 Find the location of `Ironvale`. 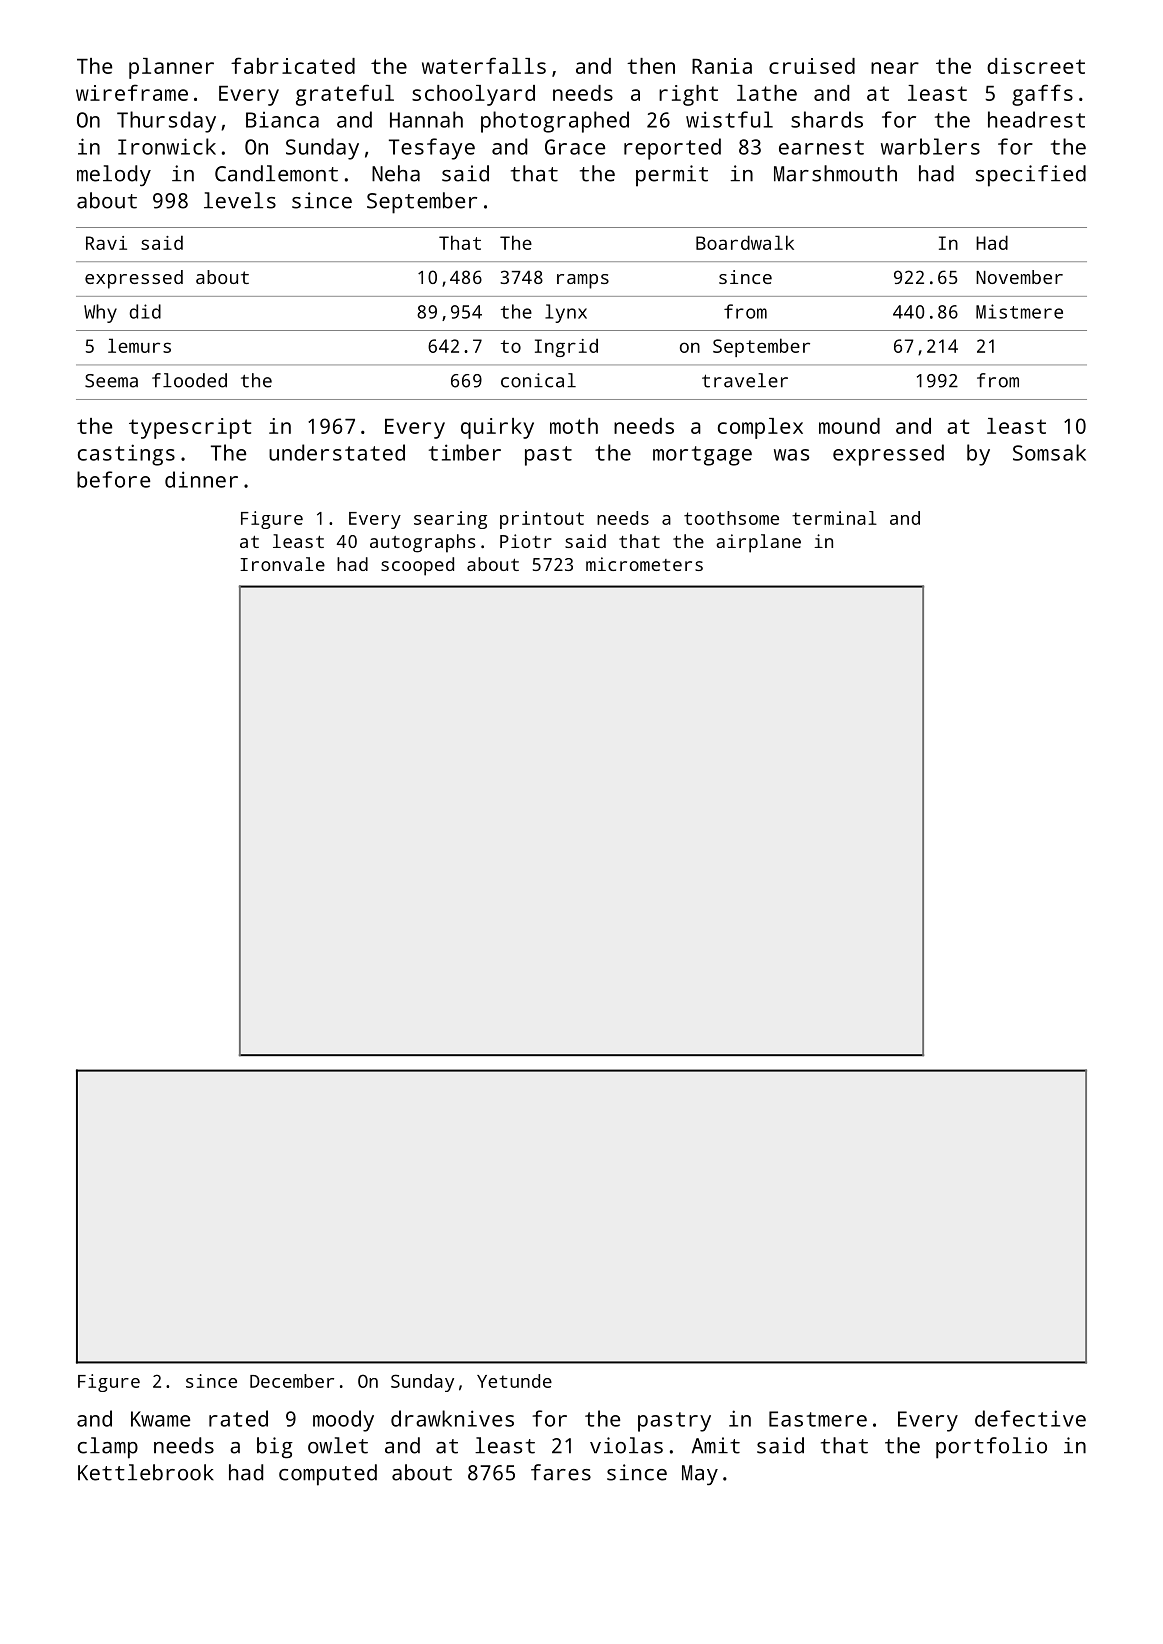

Ironvale is located at coordinates (282, 564).
